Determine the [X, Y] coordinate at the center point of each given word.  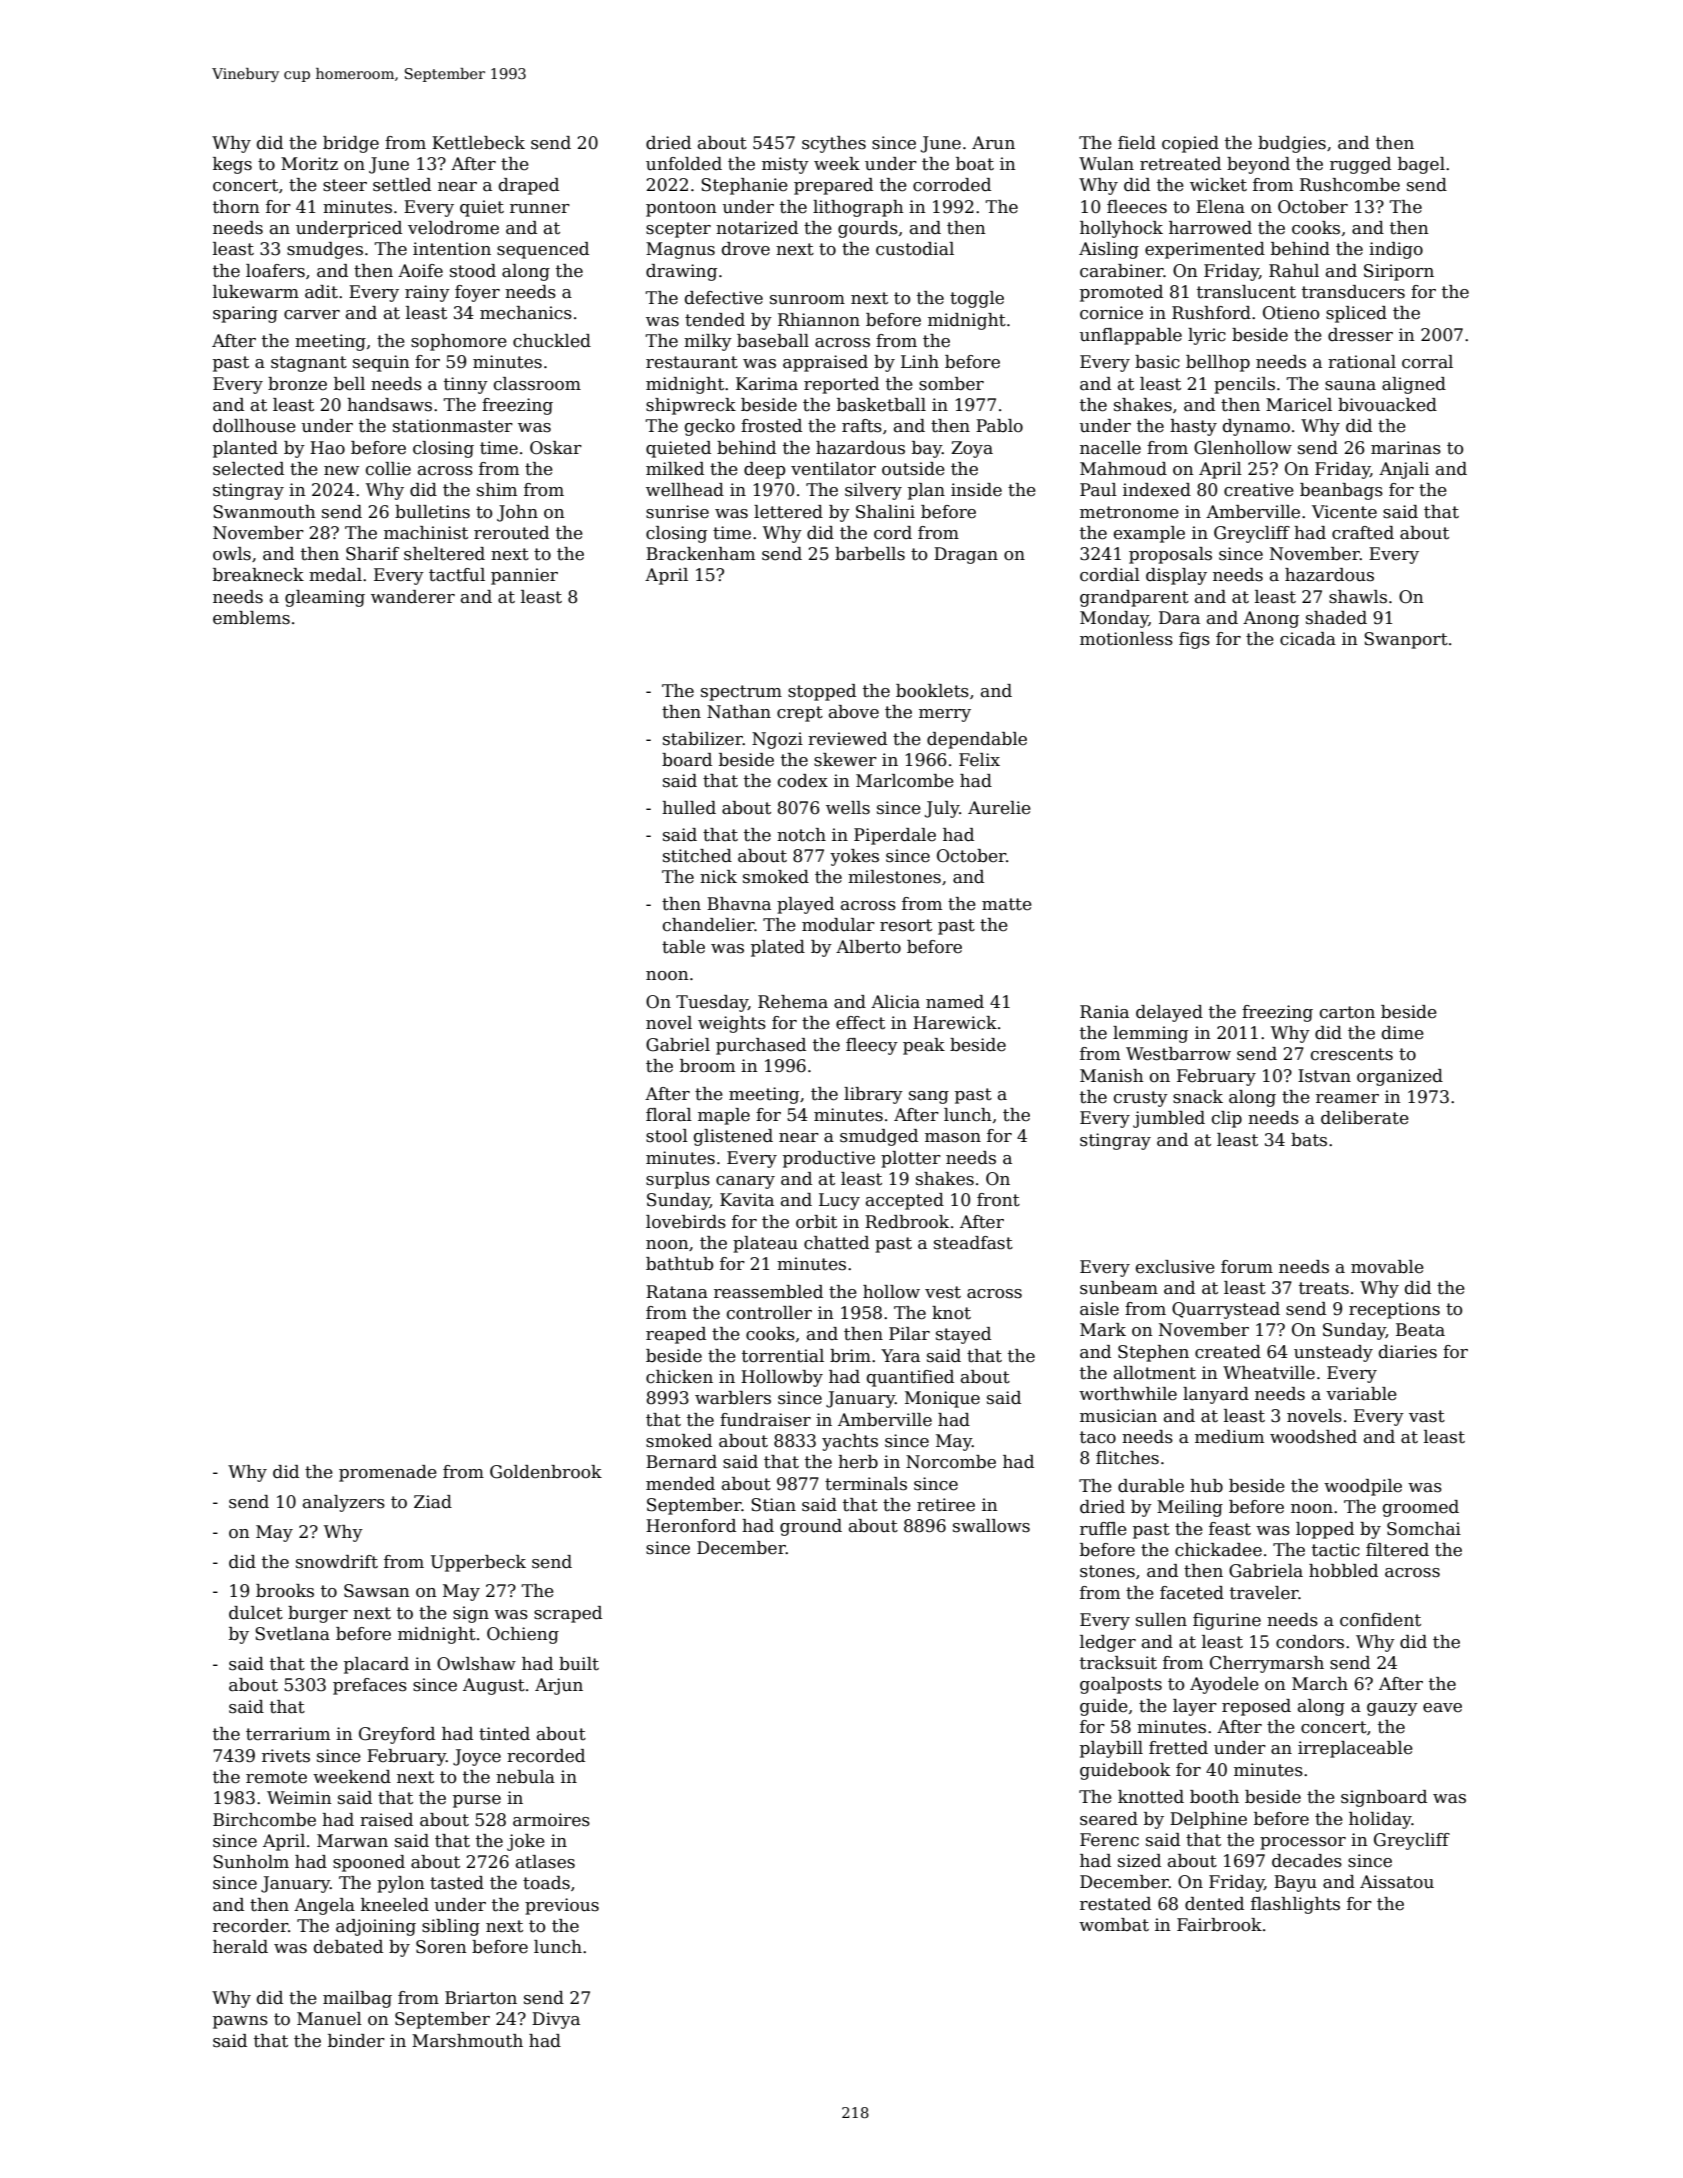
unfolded [684, 164]
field [1137, 143]
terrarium [288, 1734]
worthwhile [1128, 1394]
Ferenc [1109, 1840]
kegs [232, 165]
